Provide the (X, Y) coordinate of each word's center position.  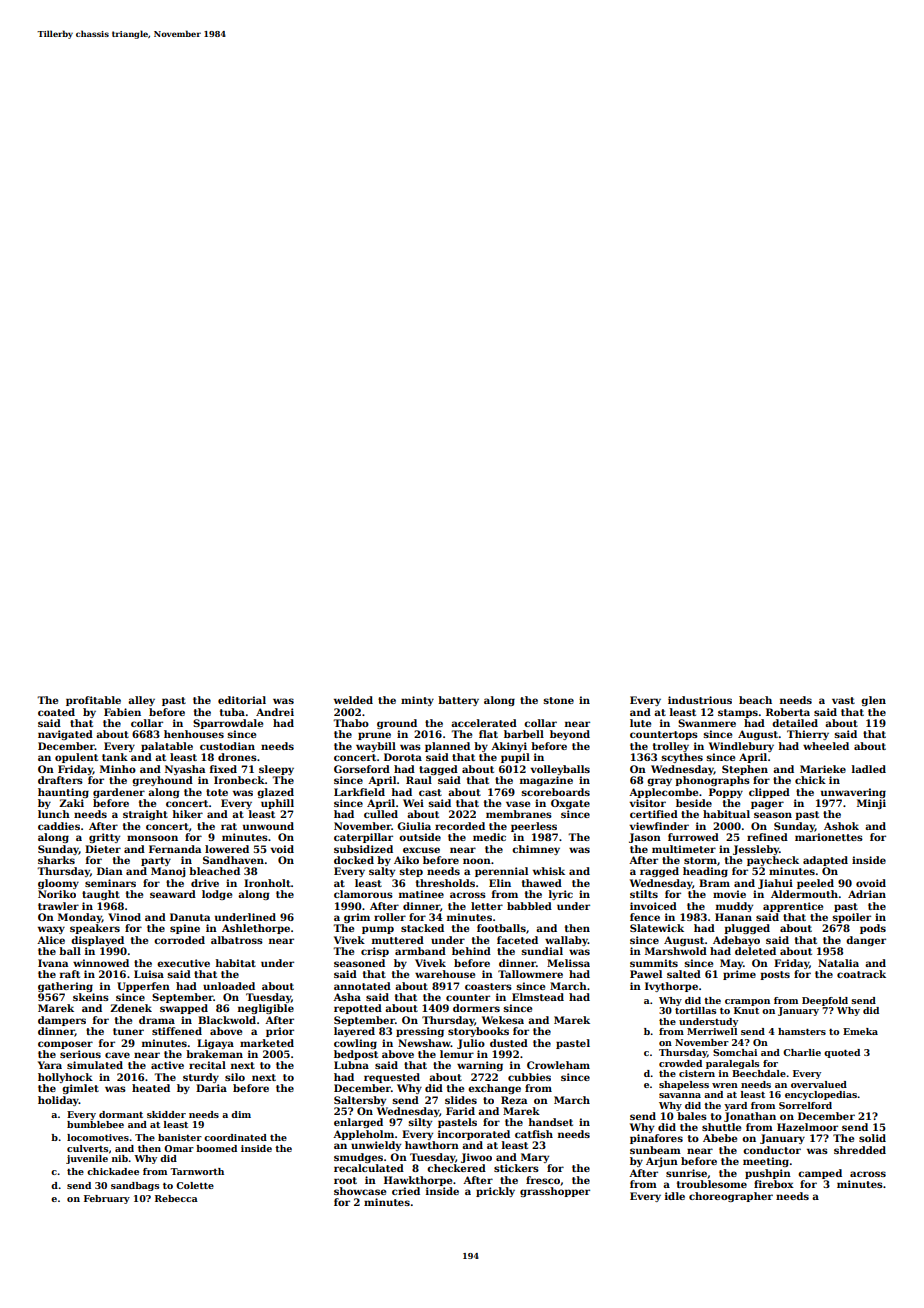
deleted (755, 951)
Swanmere (707, 723)
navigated (65, 735)
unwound (268, 826)
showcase (360, 1191)
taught (101, 895)
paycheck (773, 861)
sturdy (201, 1078)
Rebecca (176, 1198)
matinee (421, 894)
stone (558, 700)
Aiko (406, 860)
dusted (509, 1043)
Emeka (860, 1031)
